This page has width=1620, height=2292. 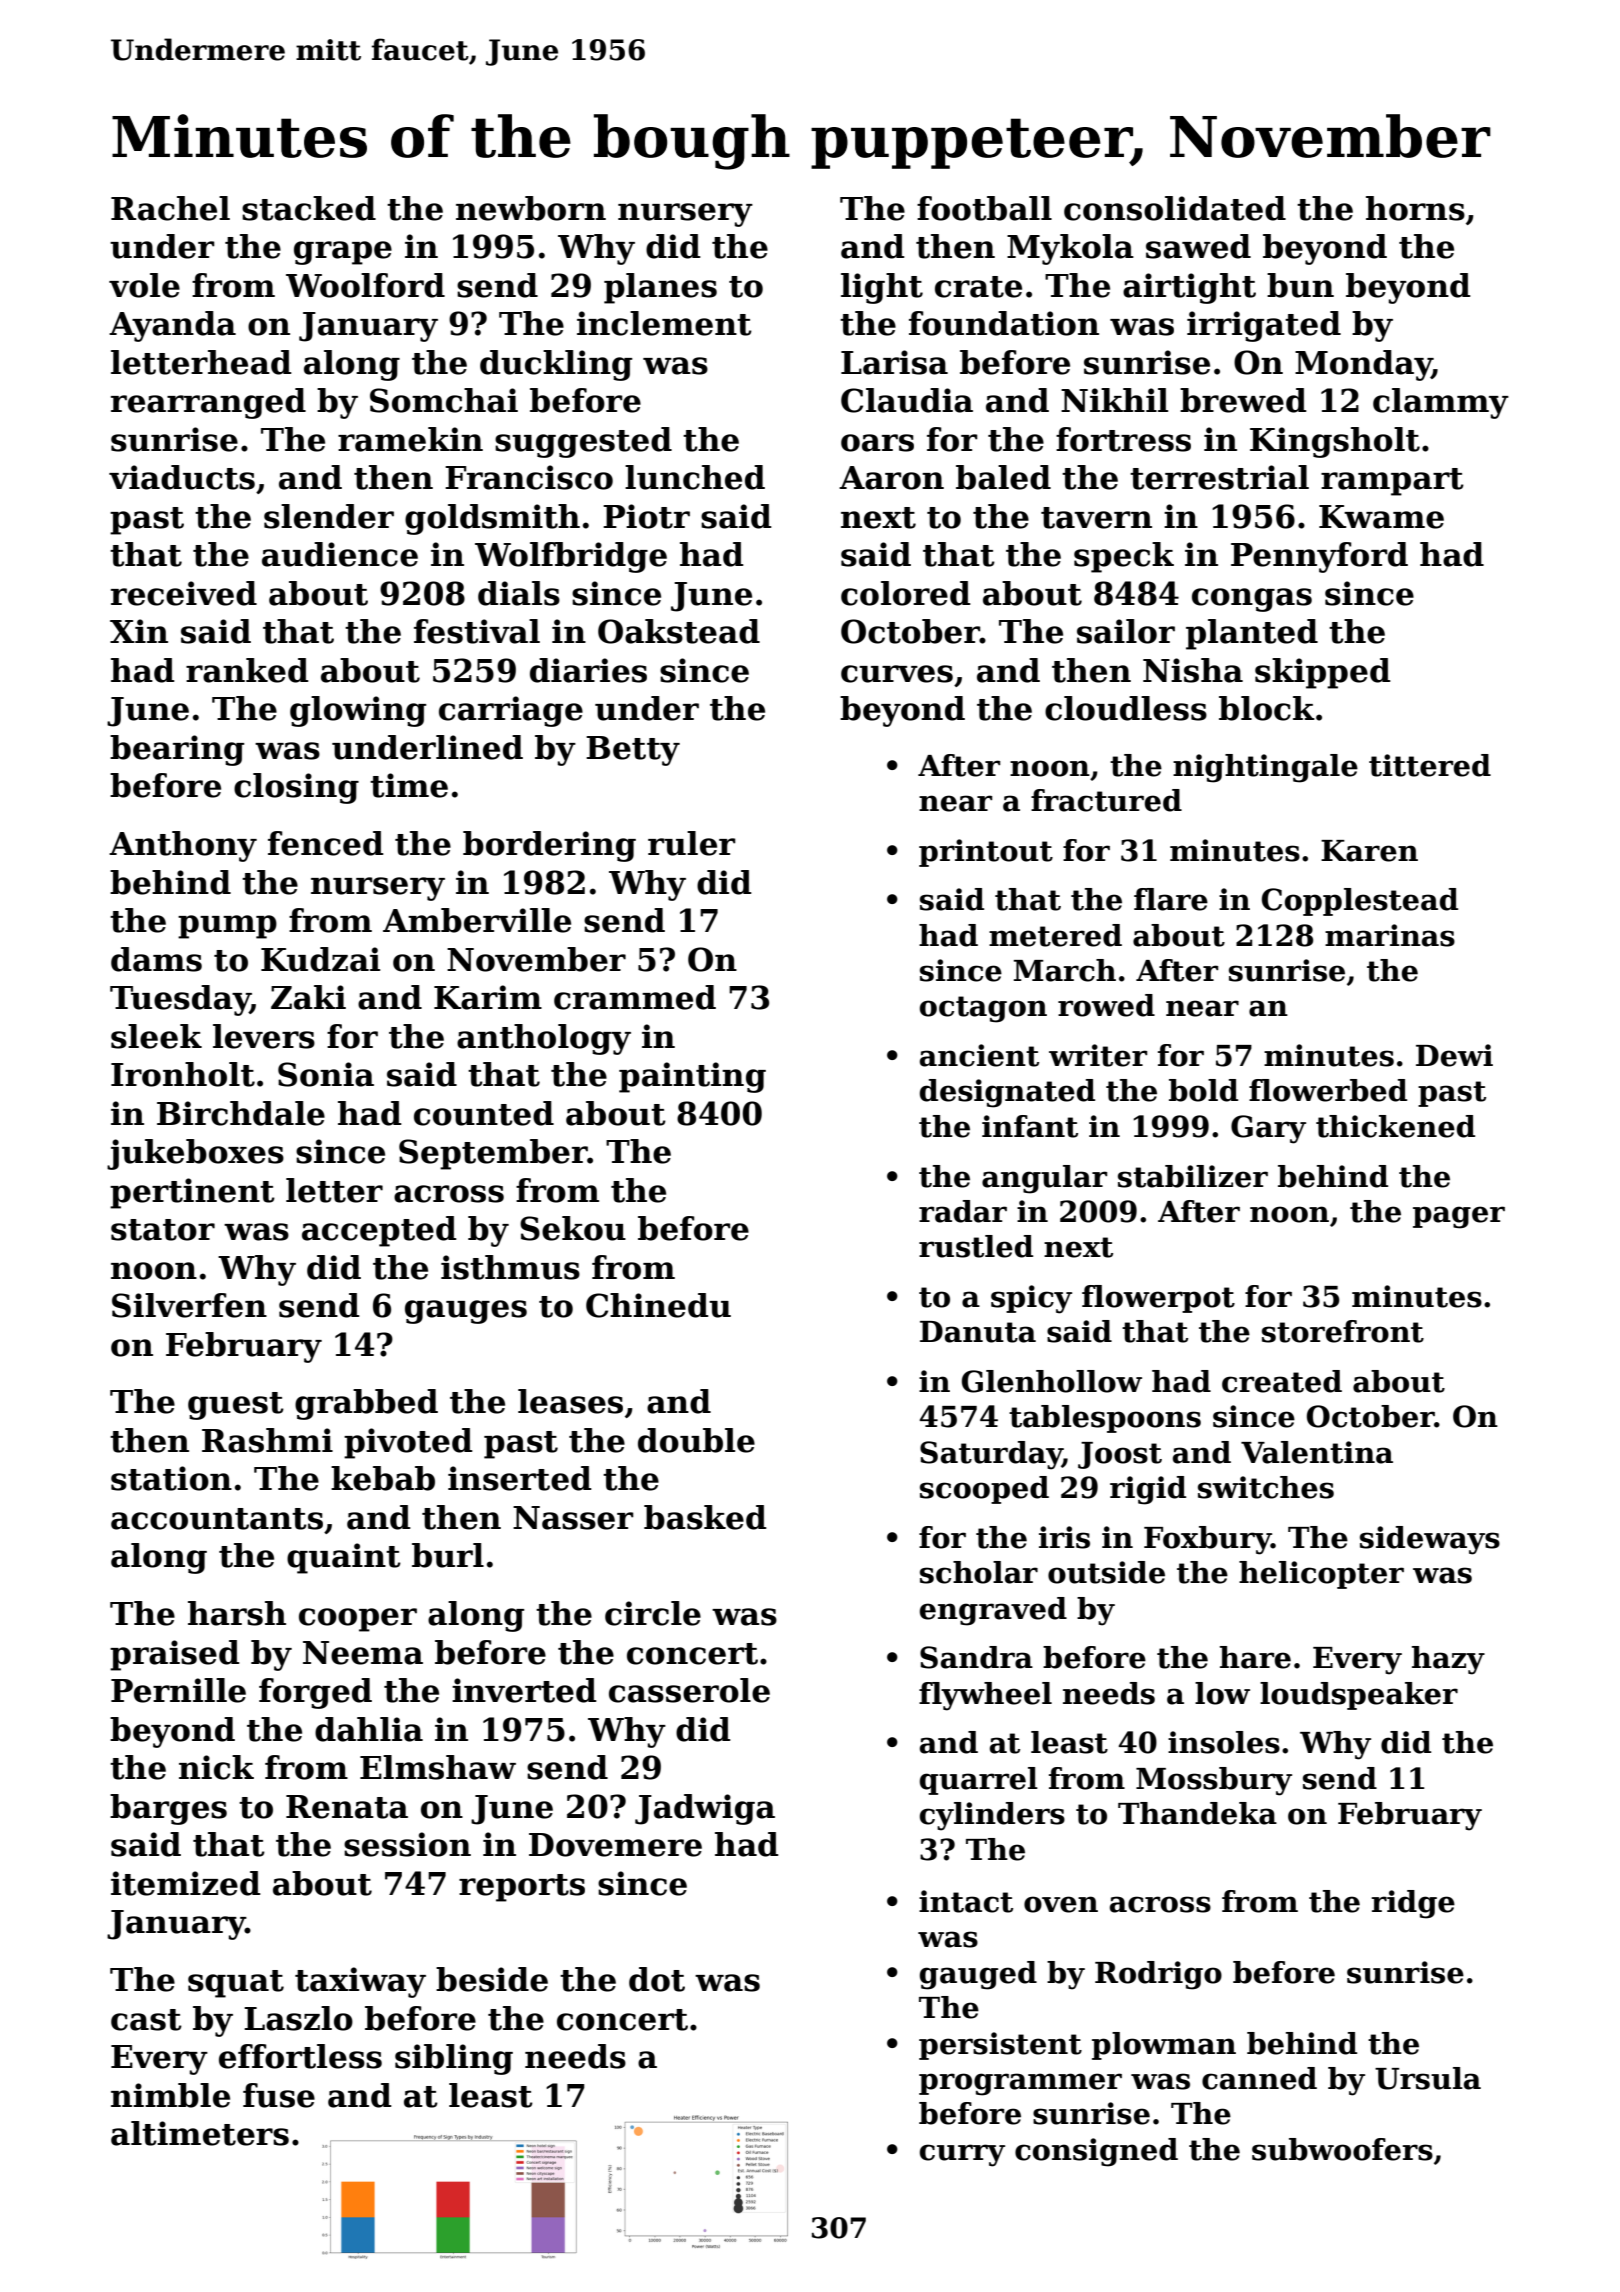 I want to click on newborn, so click(x=531, y=208).
